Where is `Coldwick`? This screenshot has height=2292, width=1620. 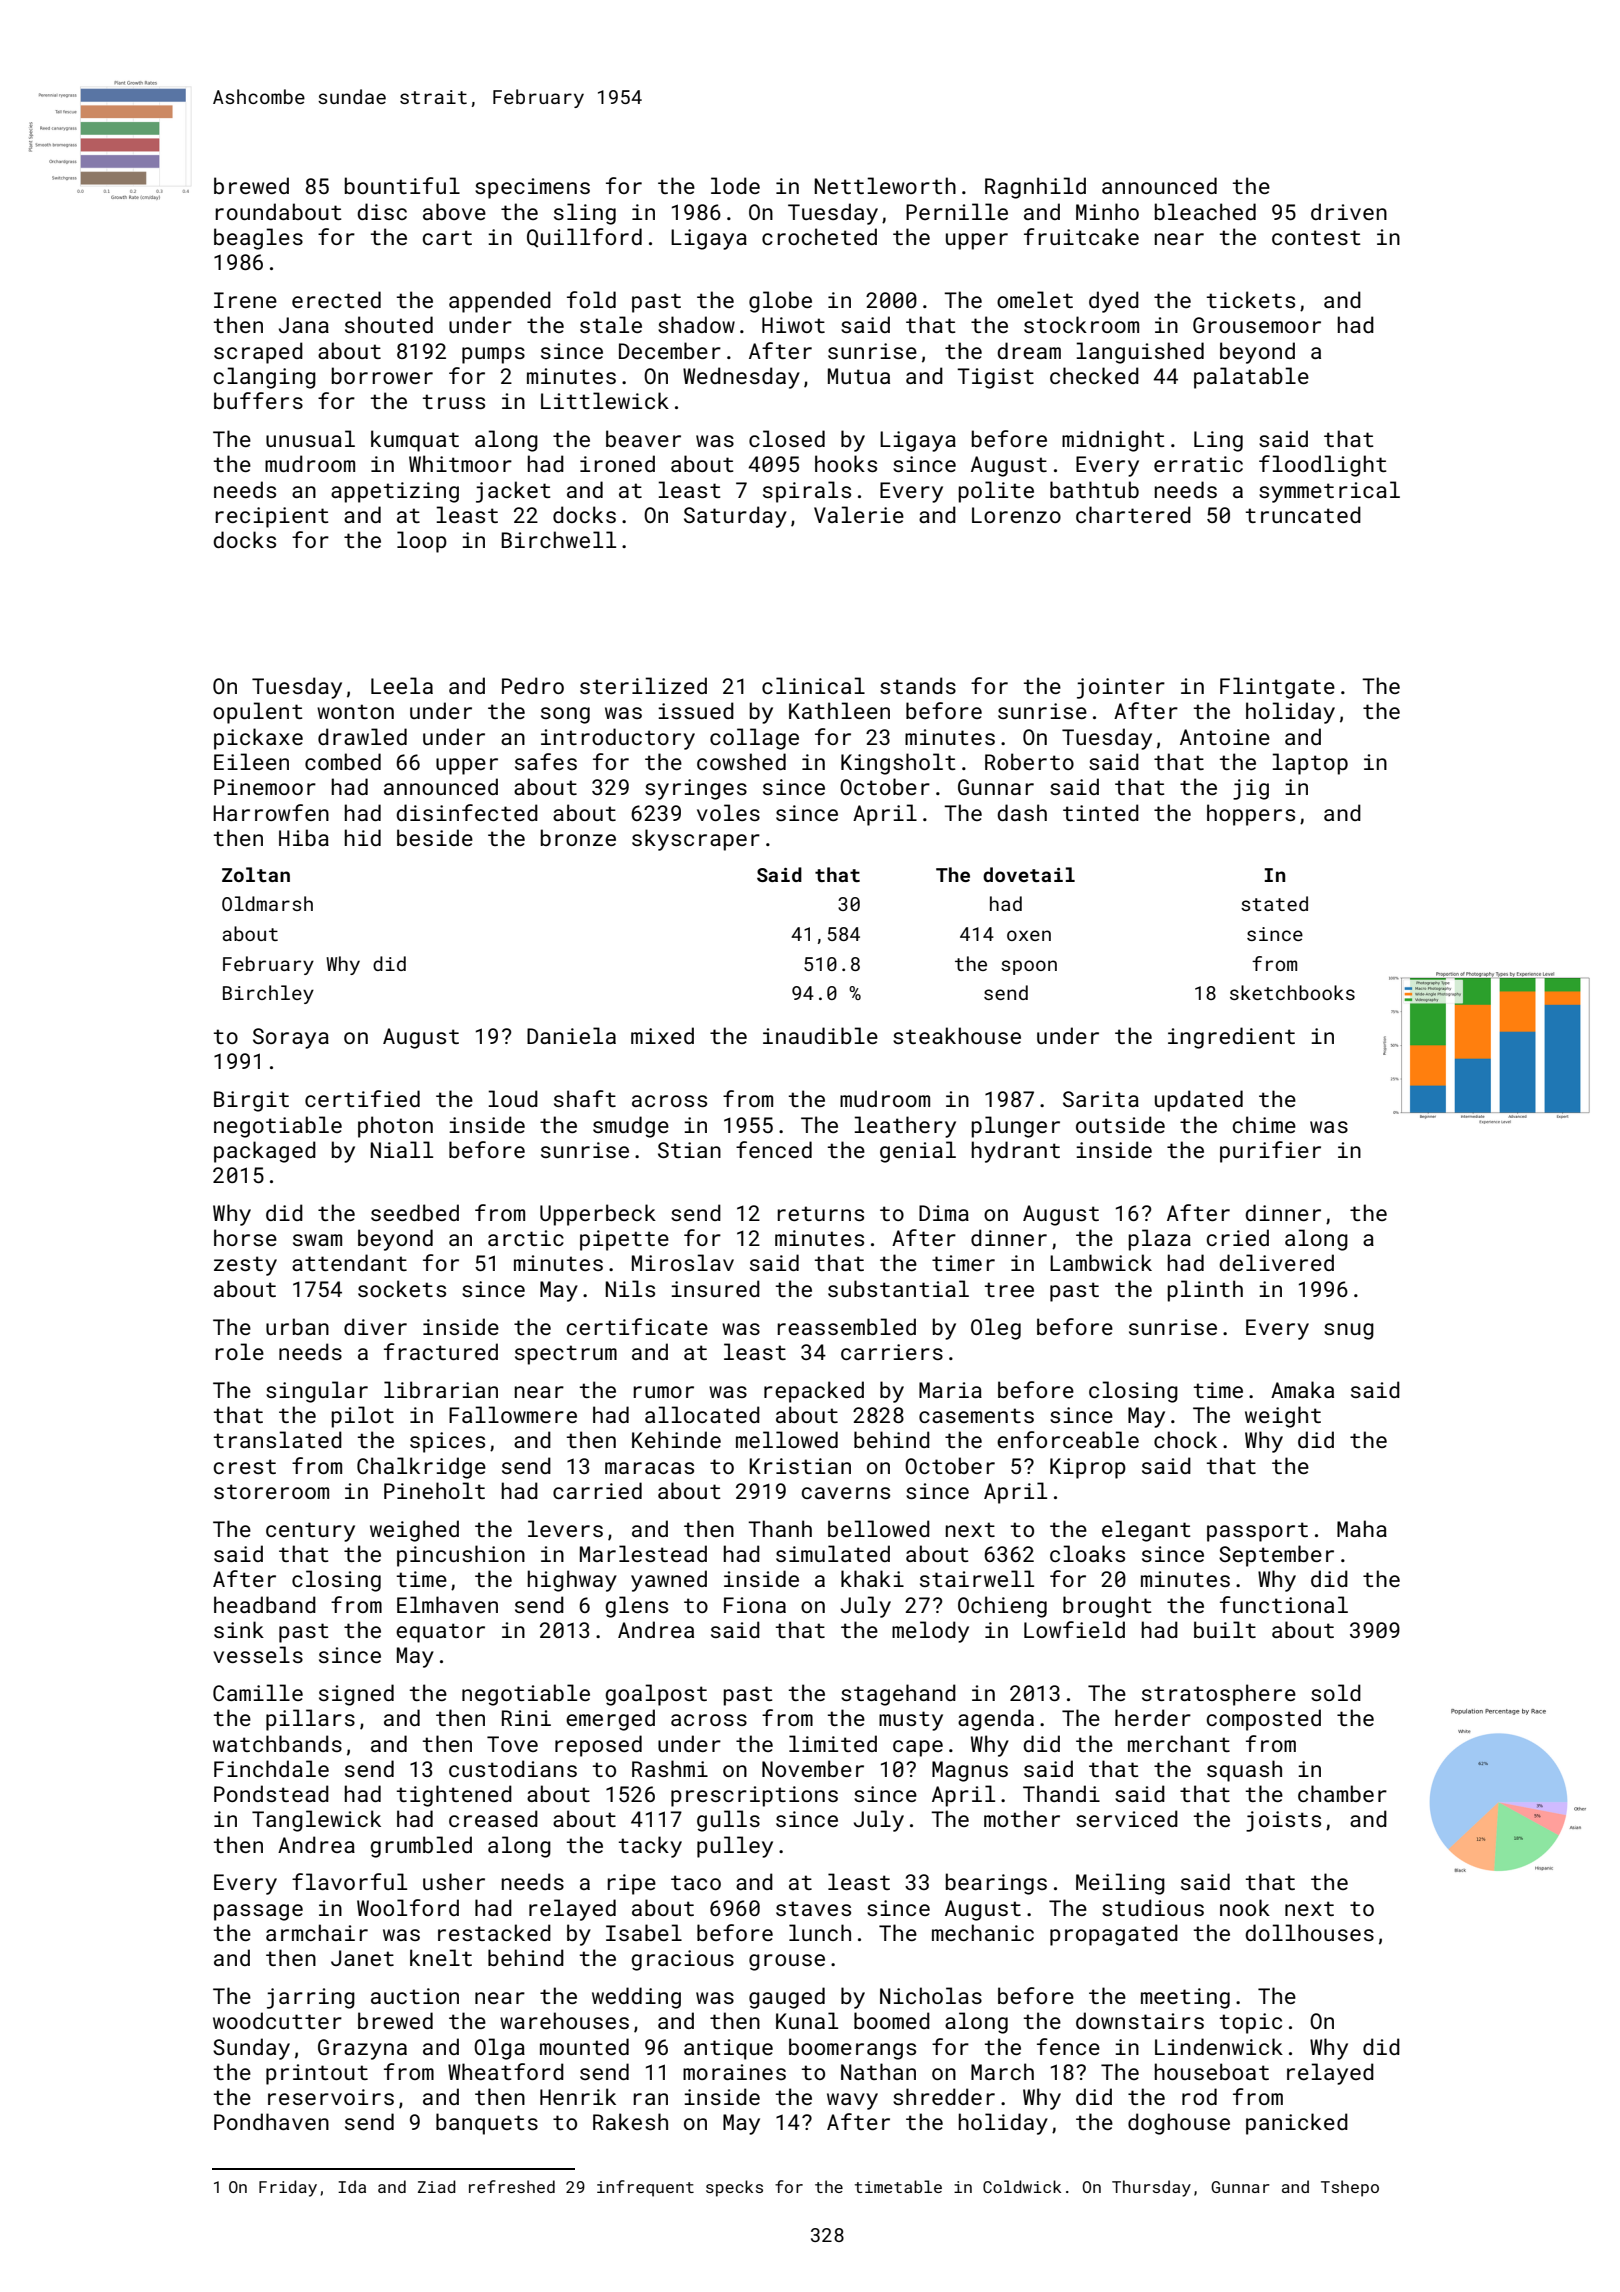 Coldwick is located at coordinates (1022, 2186).
